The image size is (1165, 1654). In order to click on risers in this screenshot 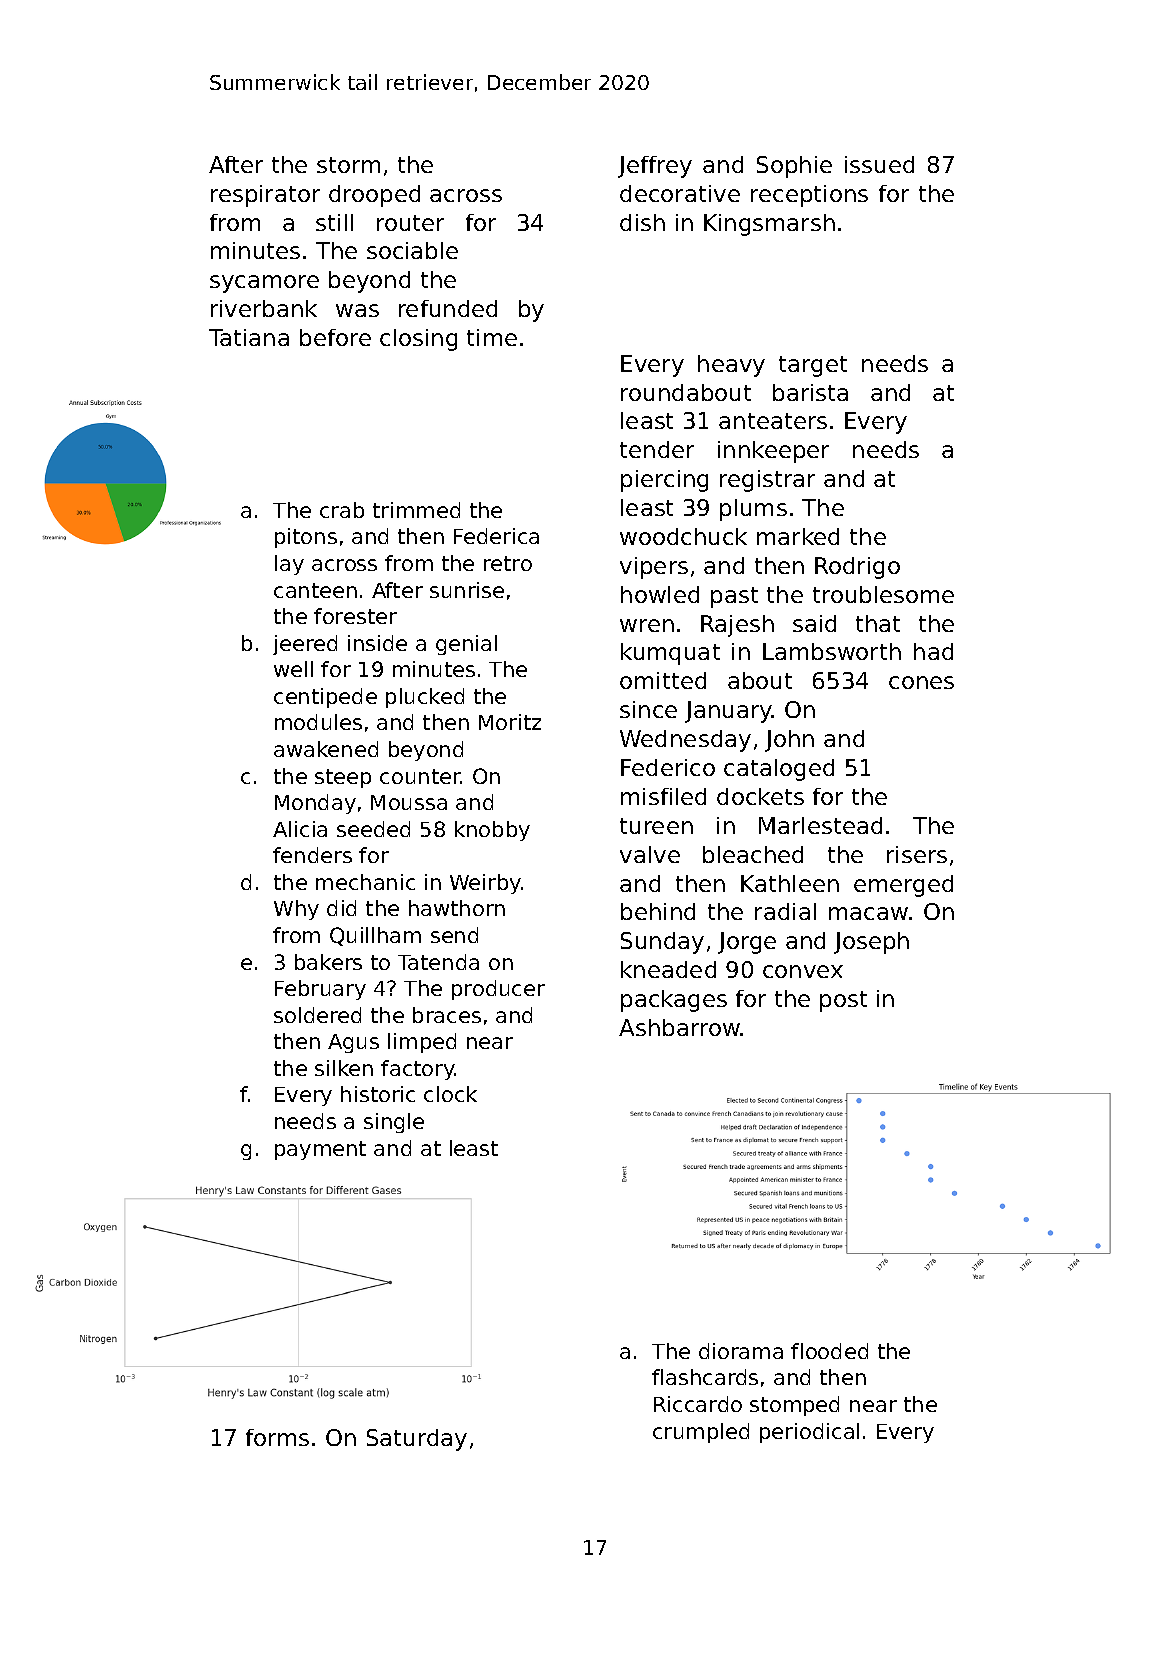, I will do `click(917, 854)`.
